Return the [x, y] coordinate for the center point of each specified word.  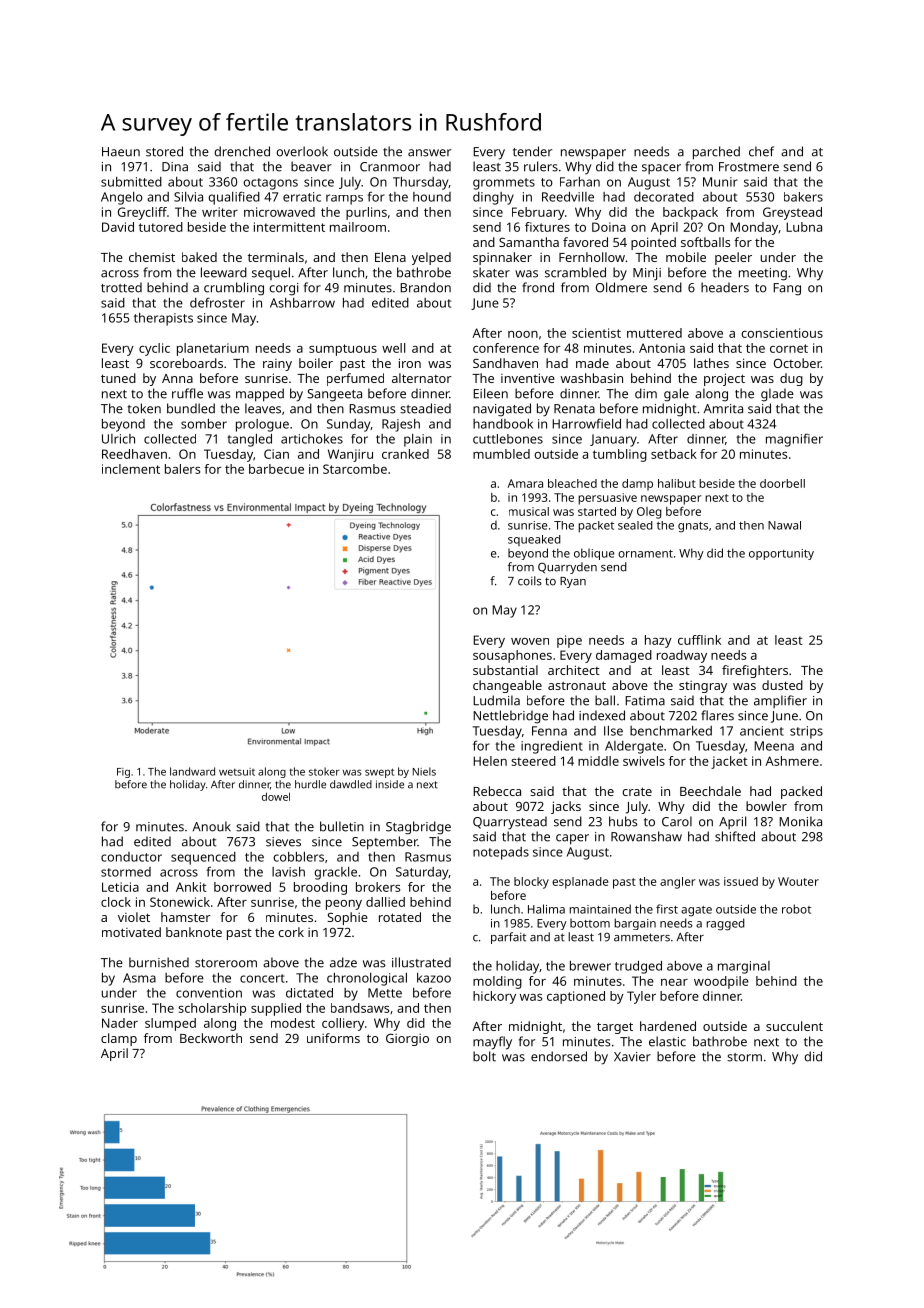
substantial [505, 670]
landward [192, 771]
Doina [609, 227]
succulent [794, 1026]
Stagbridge [418, 828]
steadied [425, 408]
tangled [249, 440]
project [724, 379]
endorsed [559, 1056]
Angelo [122, 198]
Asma [139, 978]
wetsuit [237, 772]
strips [806, 732]
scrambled [575, 272]
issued [741, 881]
